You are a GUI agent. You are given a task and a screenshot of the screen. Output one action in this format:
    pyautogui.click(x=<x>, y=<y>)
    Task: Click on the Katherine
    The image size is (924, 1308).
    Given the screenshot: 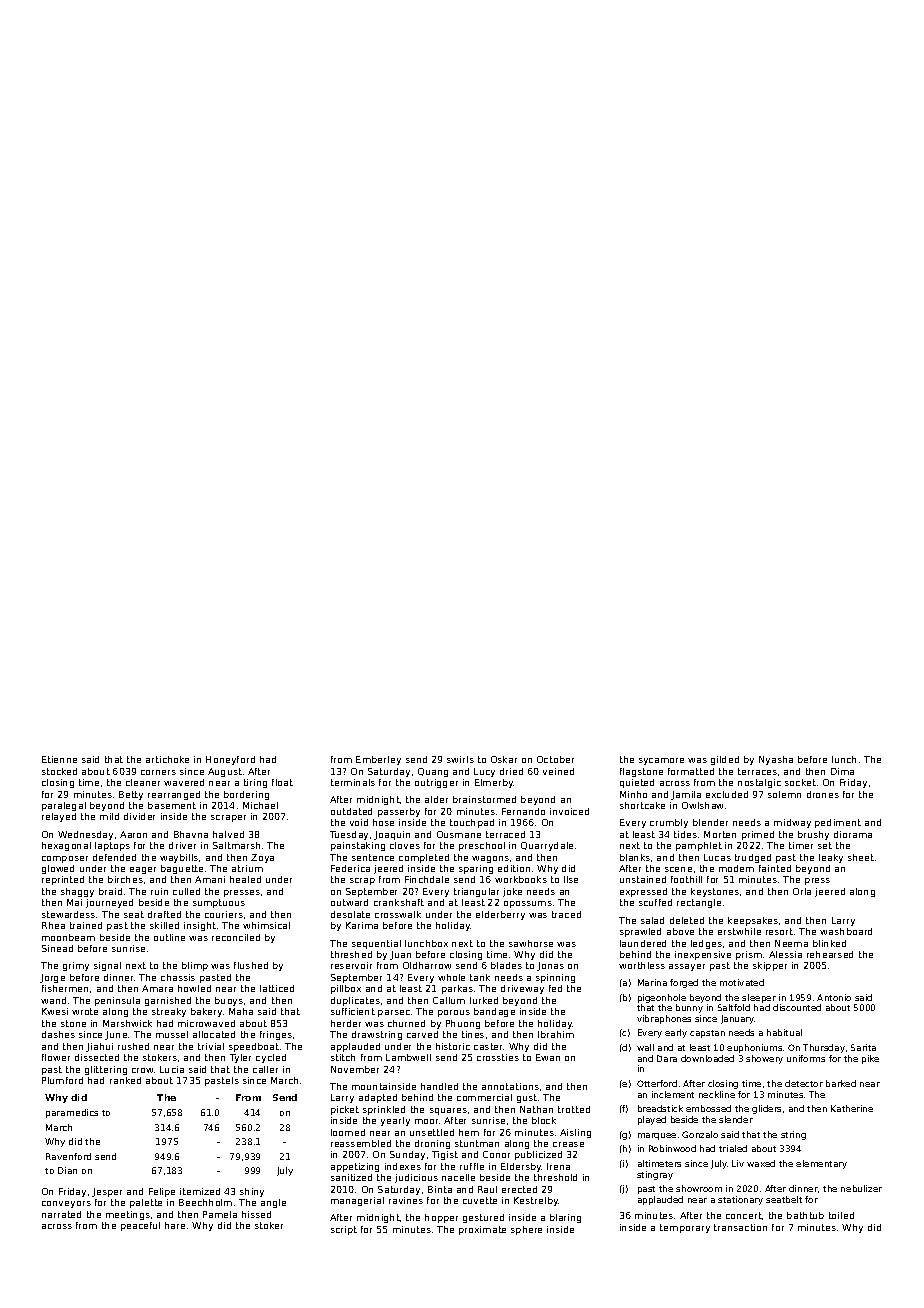 What is the action you would take?
    pyautogui.click(x=852, y=1108)
